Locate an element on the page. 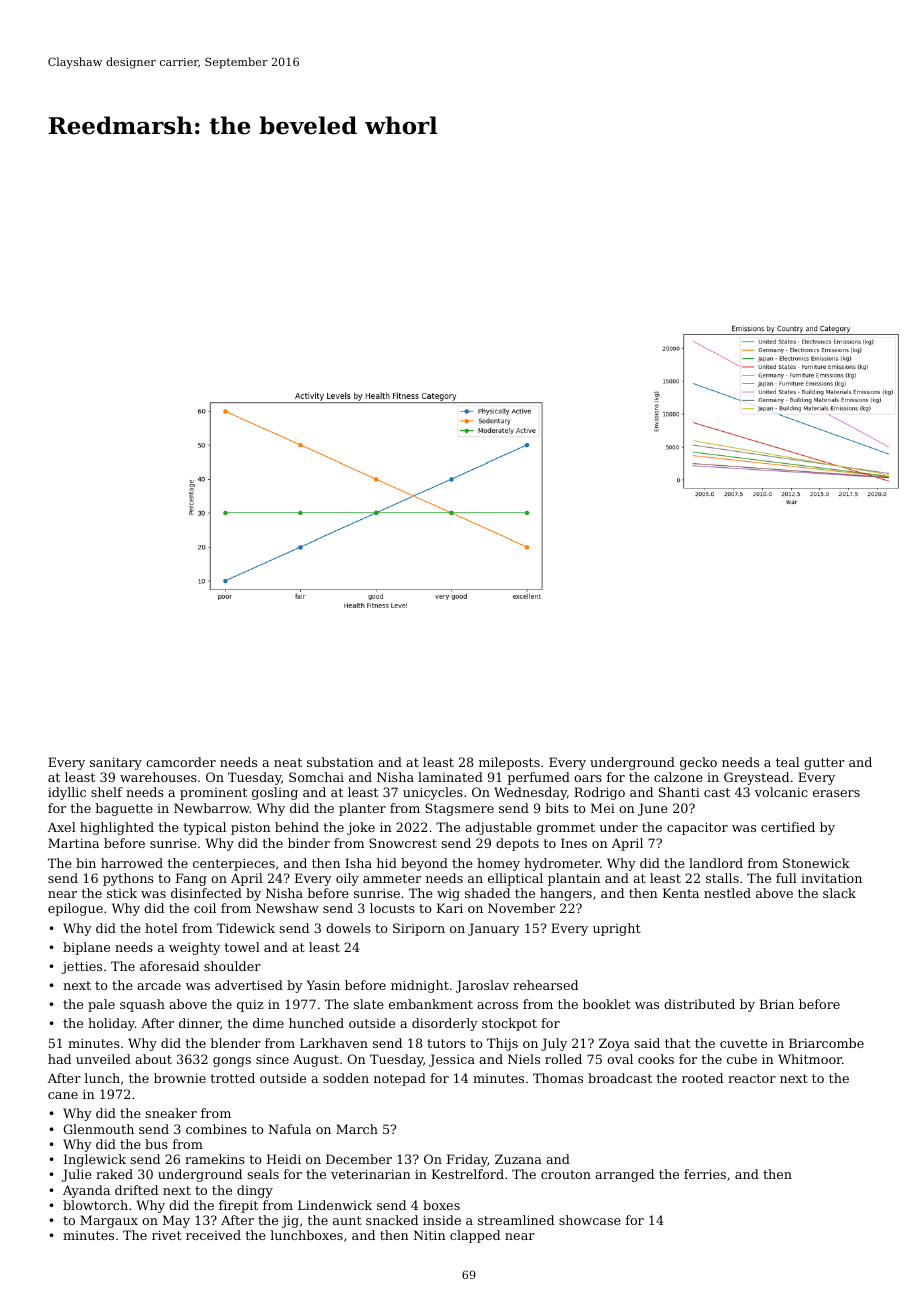 The height and width of the page is (1308, 924). teal is located at coordinates (788, 762).
